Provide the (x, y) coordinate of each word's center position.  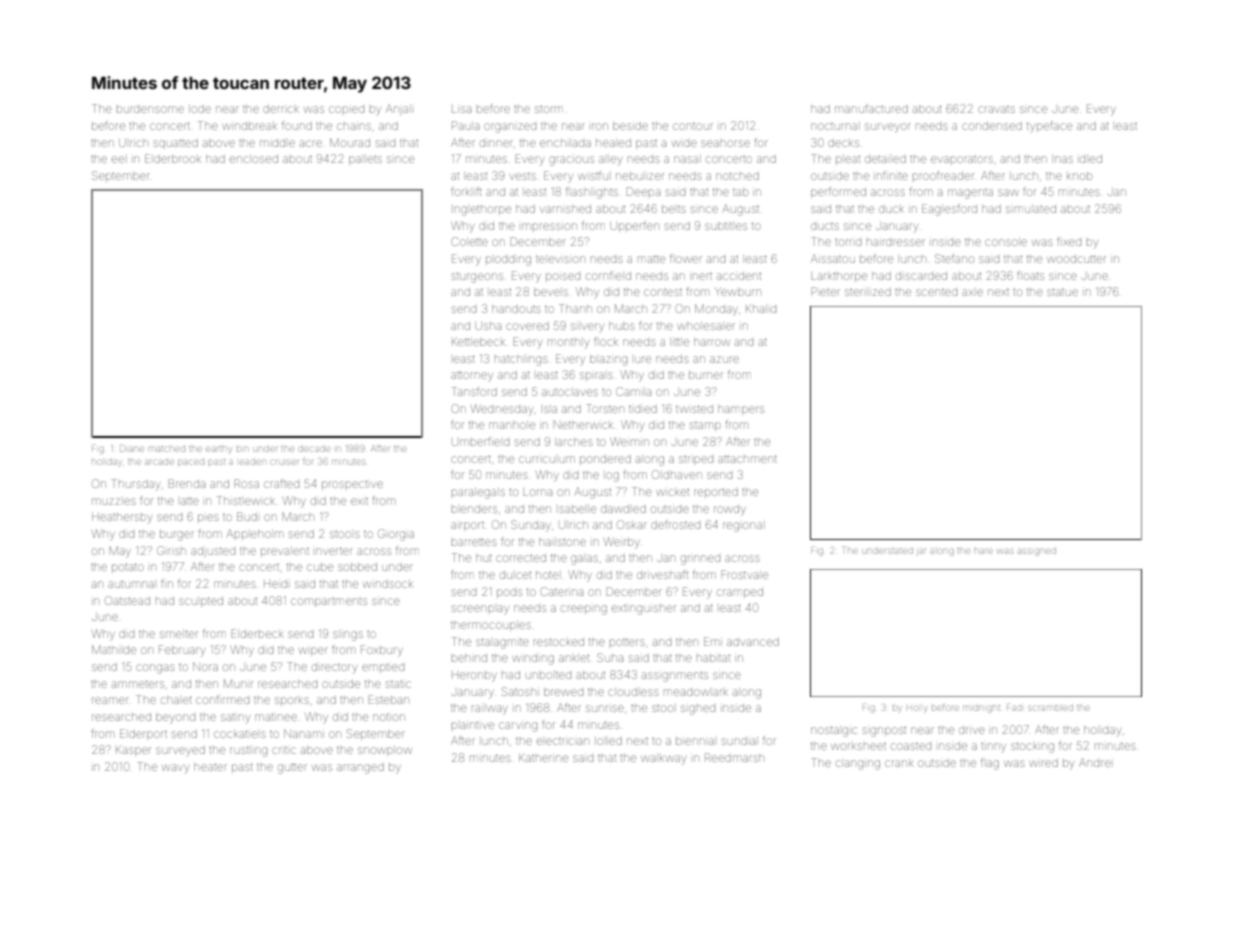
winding (533, 660)
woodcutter (1076, 259)
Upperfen (634, 225)
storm (549, 109)
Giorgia (396, 535)
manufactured (871, 108)
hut (484, 558)
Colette (470, 241)
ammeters (138, 684)
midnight (981, 709)
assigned (1037, 552)
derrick (281, 109)
